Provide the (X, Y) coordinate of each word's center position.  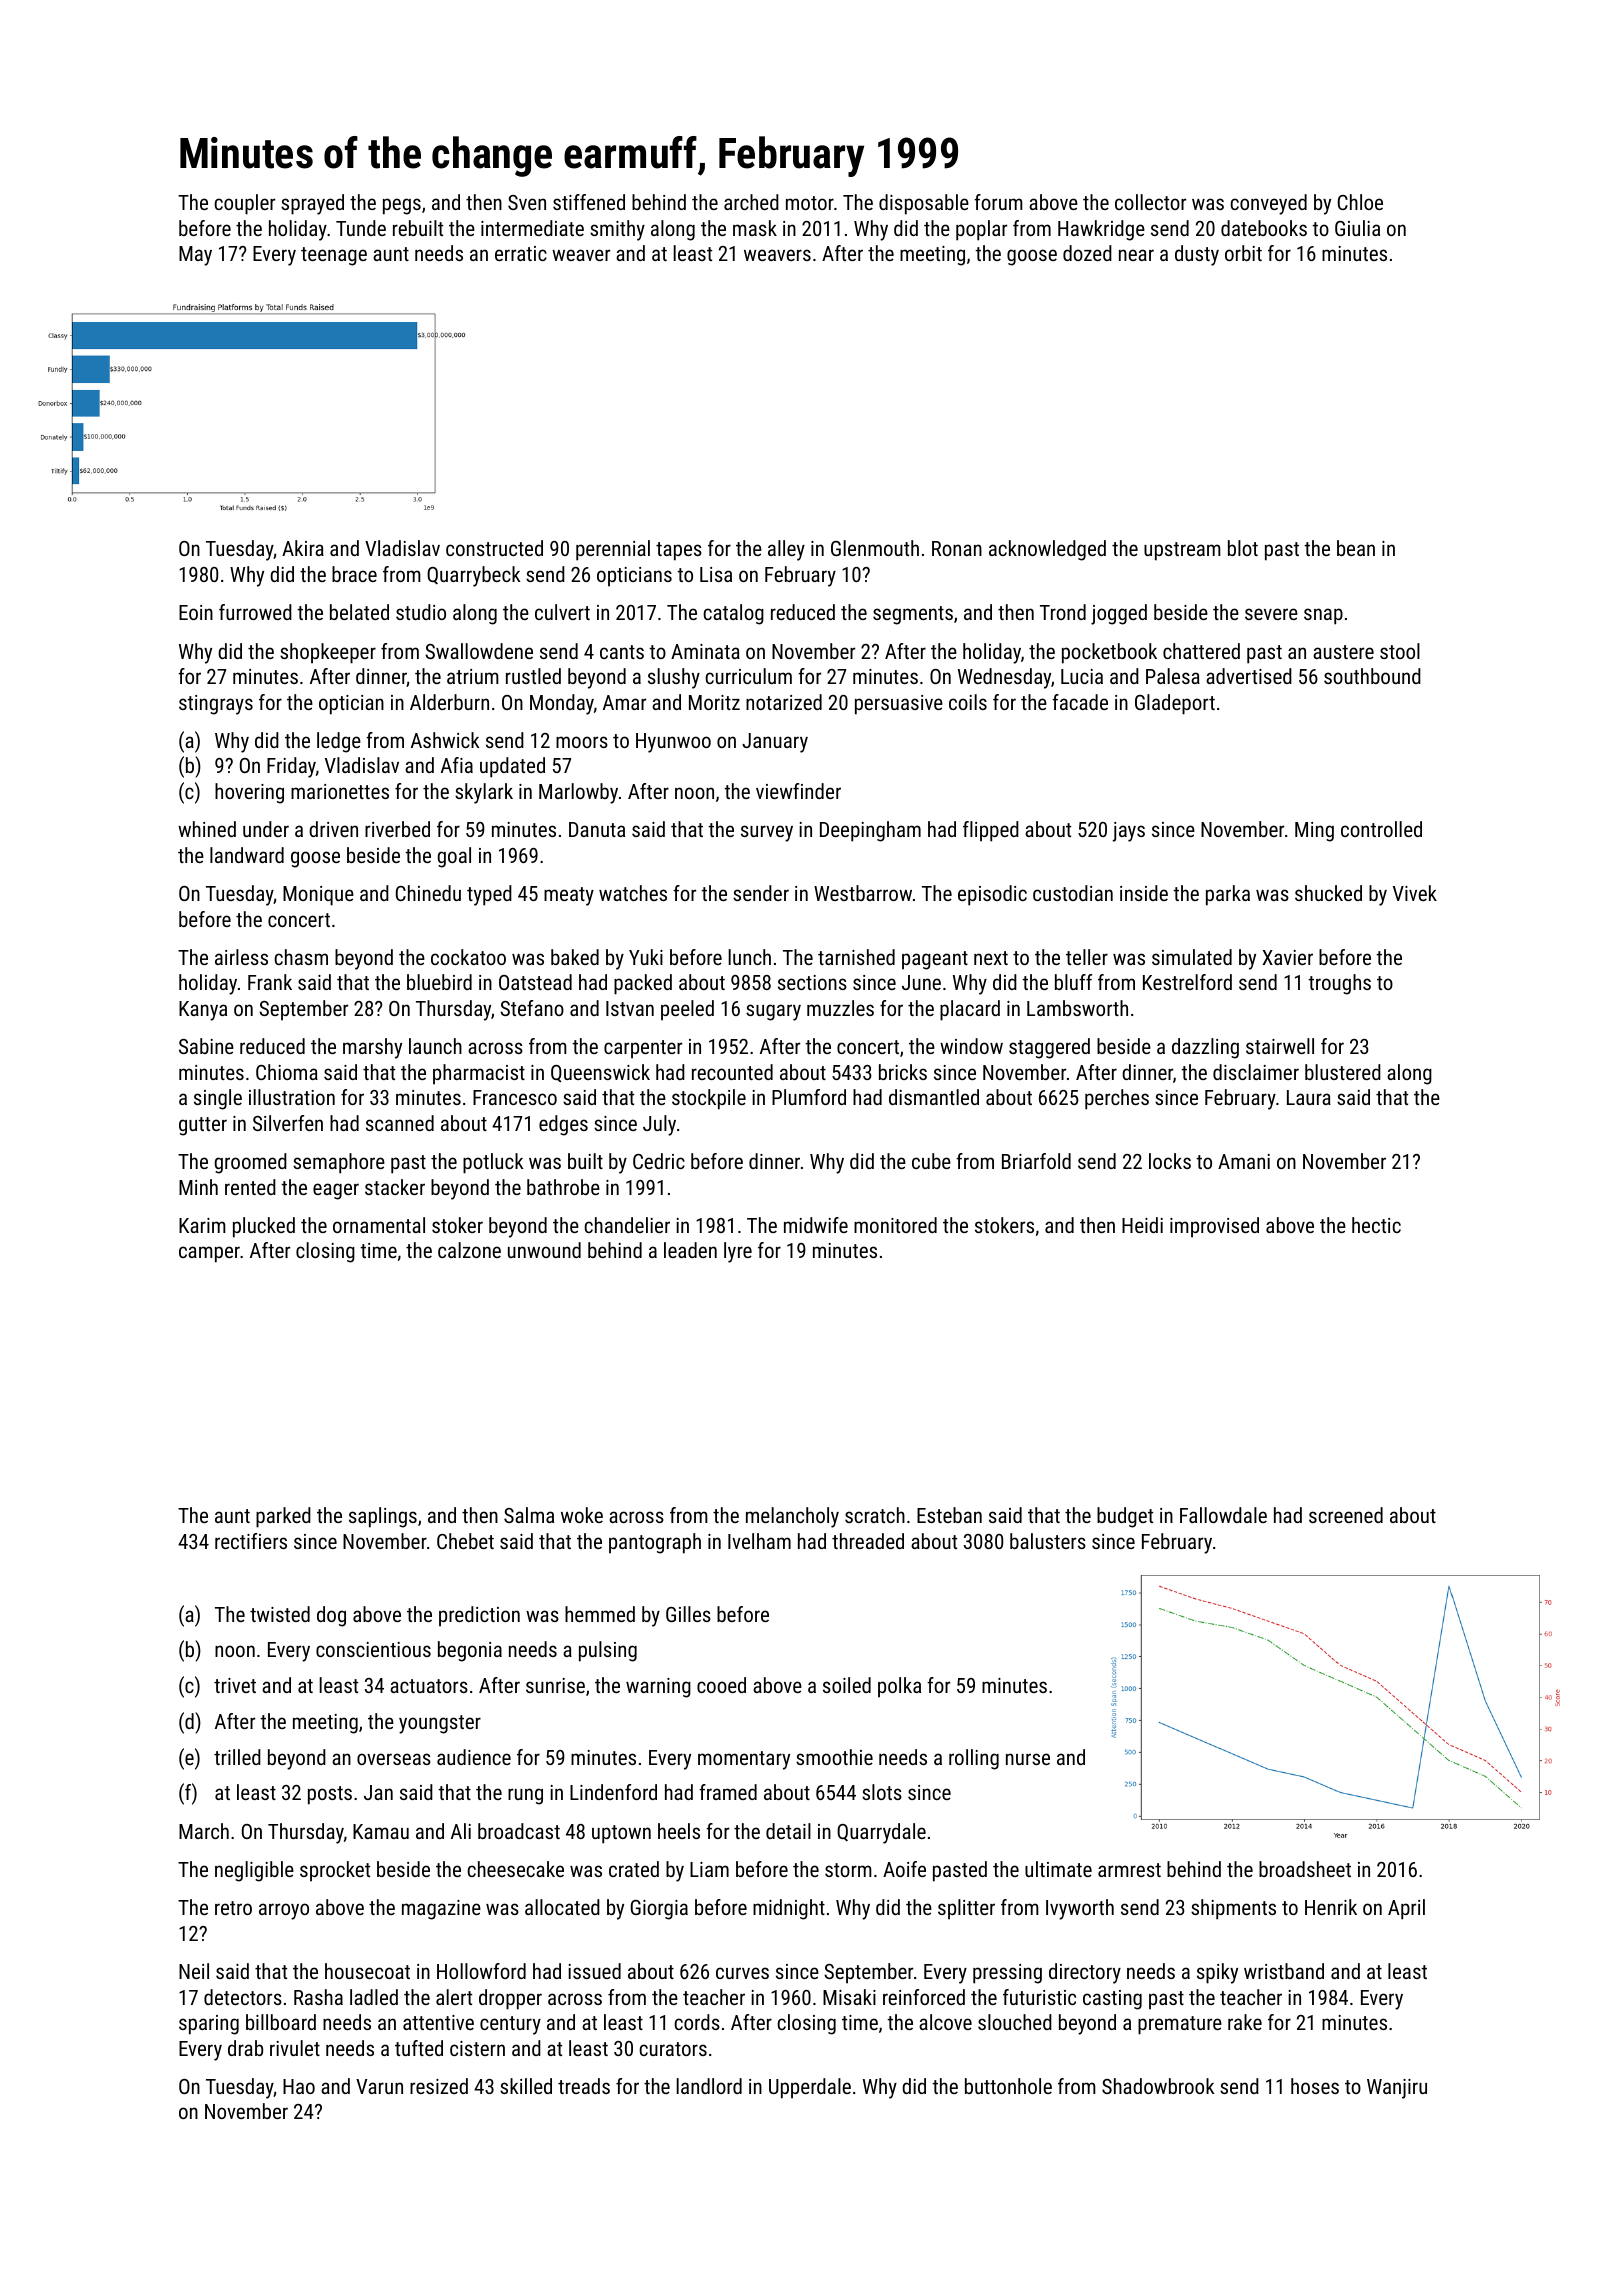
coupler (244, 204)
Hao (299, 2086)
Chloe (1360, 202)
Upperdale (810, 2088)
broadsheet (1305, 1869)
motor (810, 203)
